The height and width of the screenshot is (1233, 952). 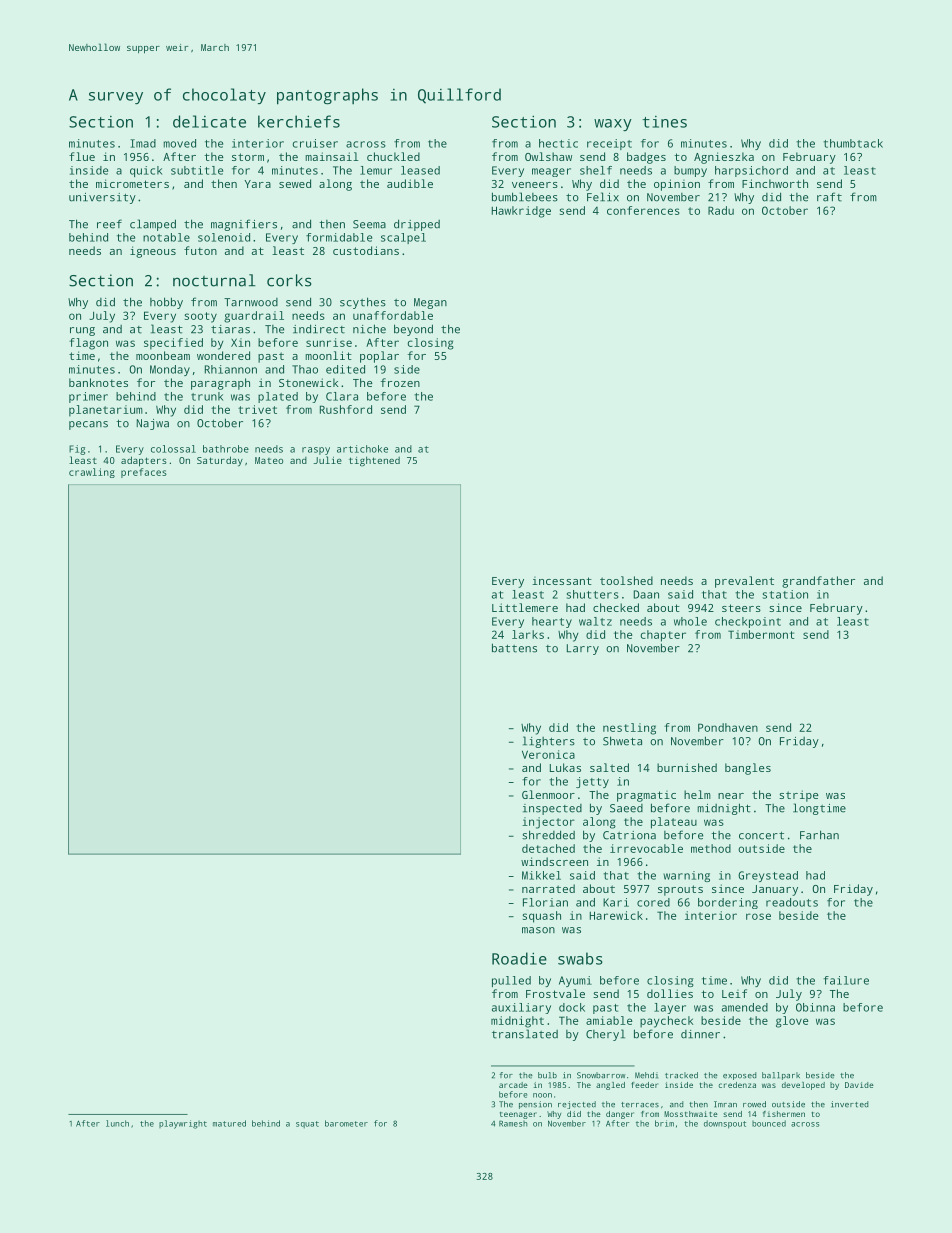 What do you see at coordinates (785, 594) in the screenshot?
I see `station` at bounding box center [785, 594].
